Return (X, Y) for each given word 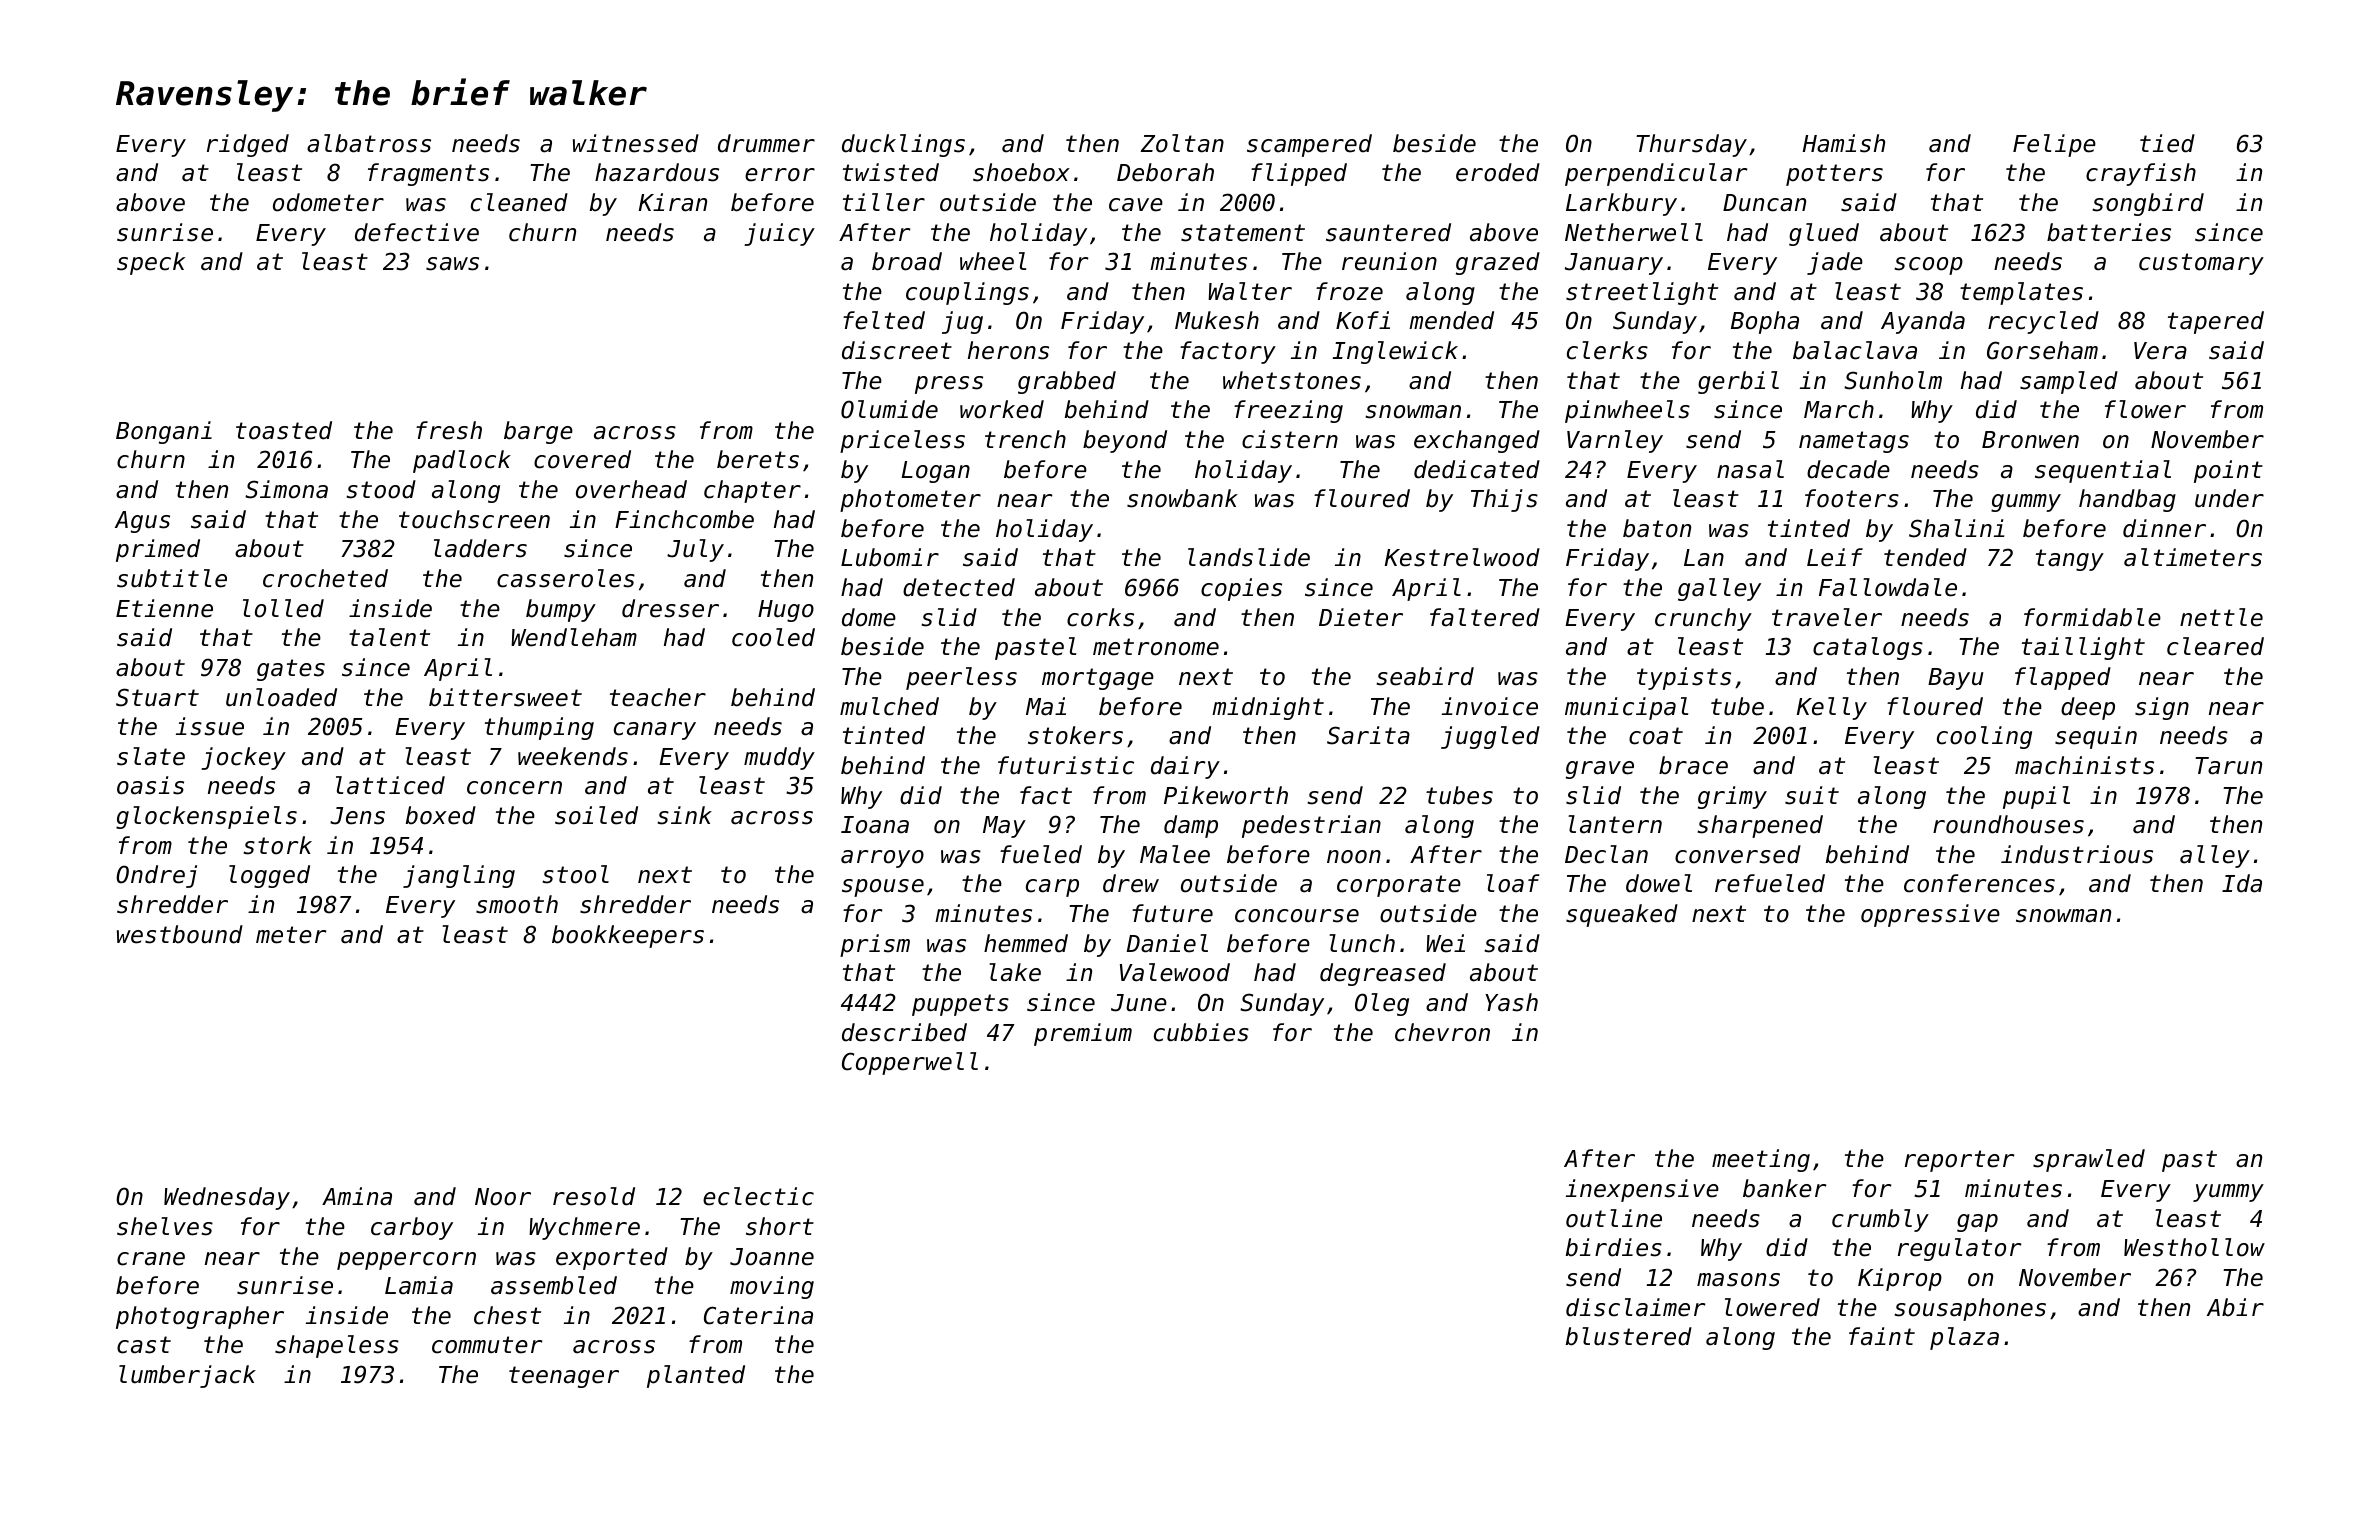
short (780, 1226)
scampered (1309, 145)
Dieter (1361, 617)
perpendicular (1656, 174)
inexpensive (1642, 1190)
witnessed (636, 143)
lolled (283, 608)
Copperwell (910, 1063)
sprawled (2089, 1160)
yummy (2228, 1193)
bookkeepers (628, 936)
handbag (2127, 500)
